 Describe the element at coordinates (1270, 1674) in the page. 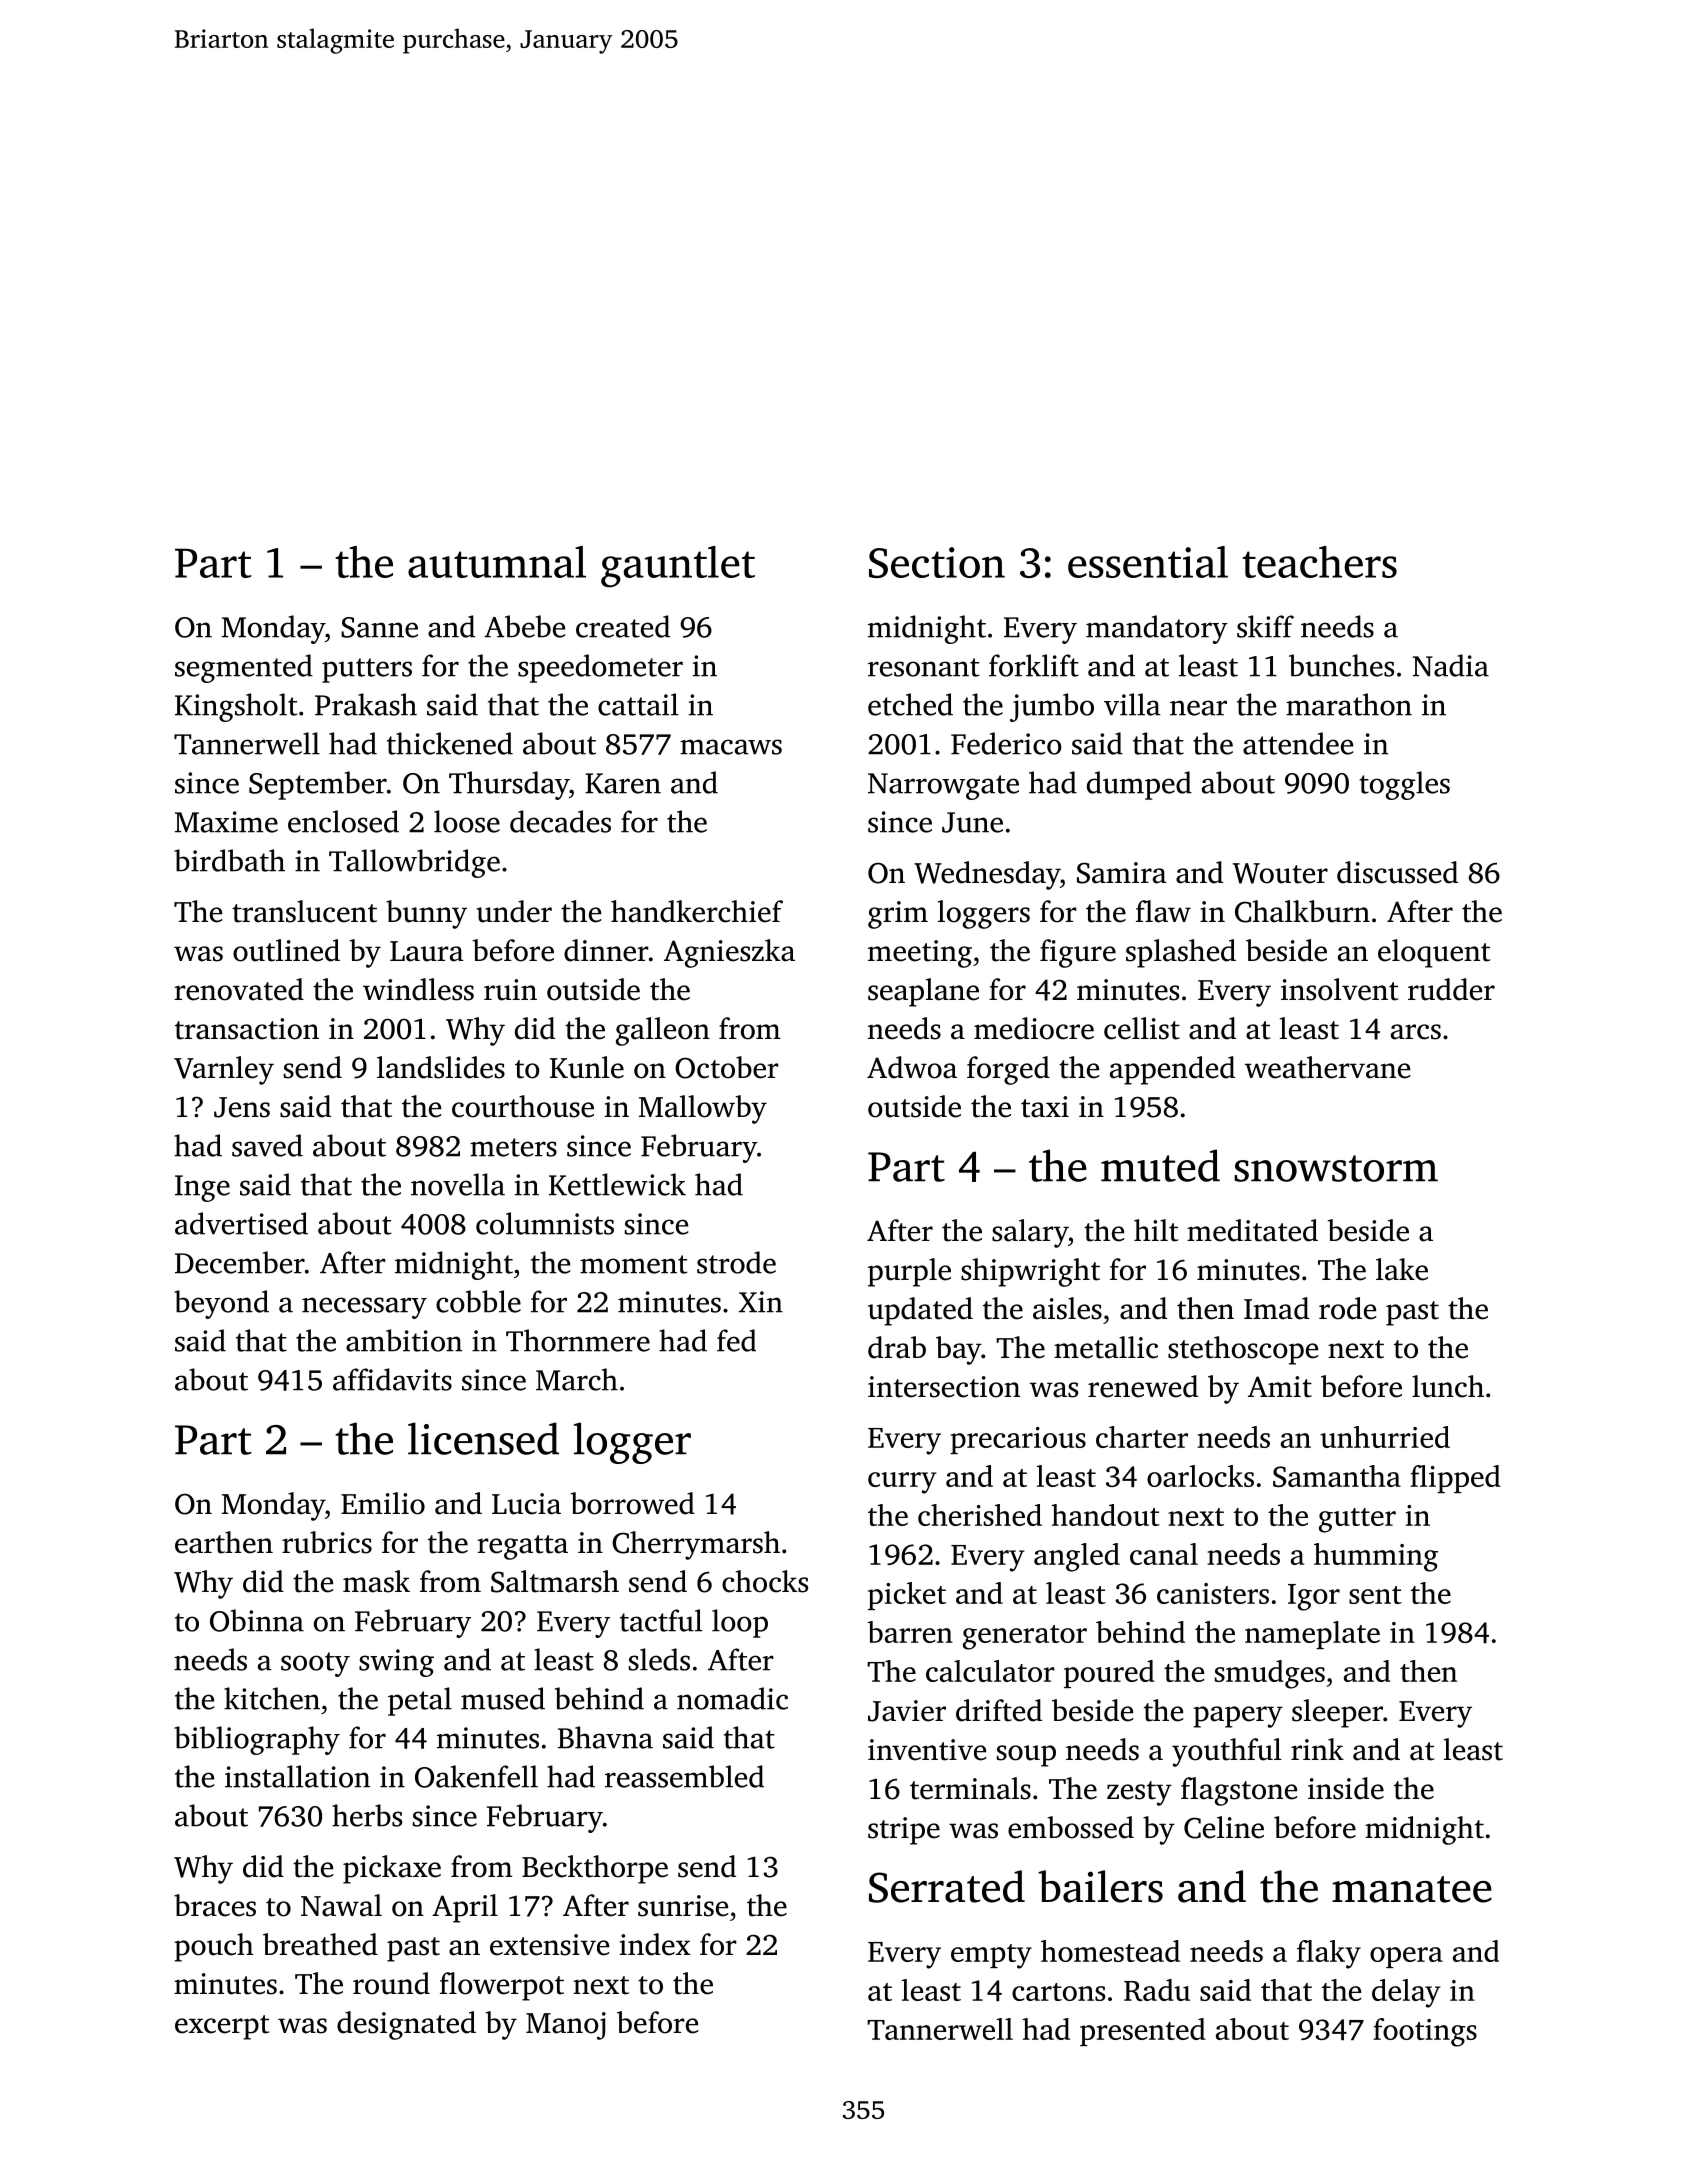

I see `smudges` at that location.
